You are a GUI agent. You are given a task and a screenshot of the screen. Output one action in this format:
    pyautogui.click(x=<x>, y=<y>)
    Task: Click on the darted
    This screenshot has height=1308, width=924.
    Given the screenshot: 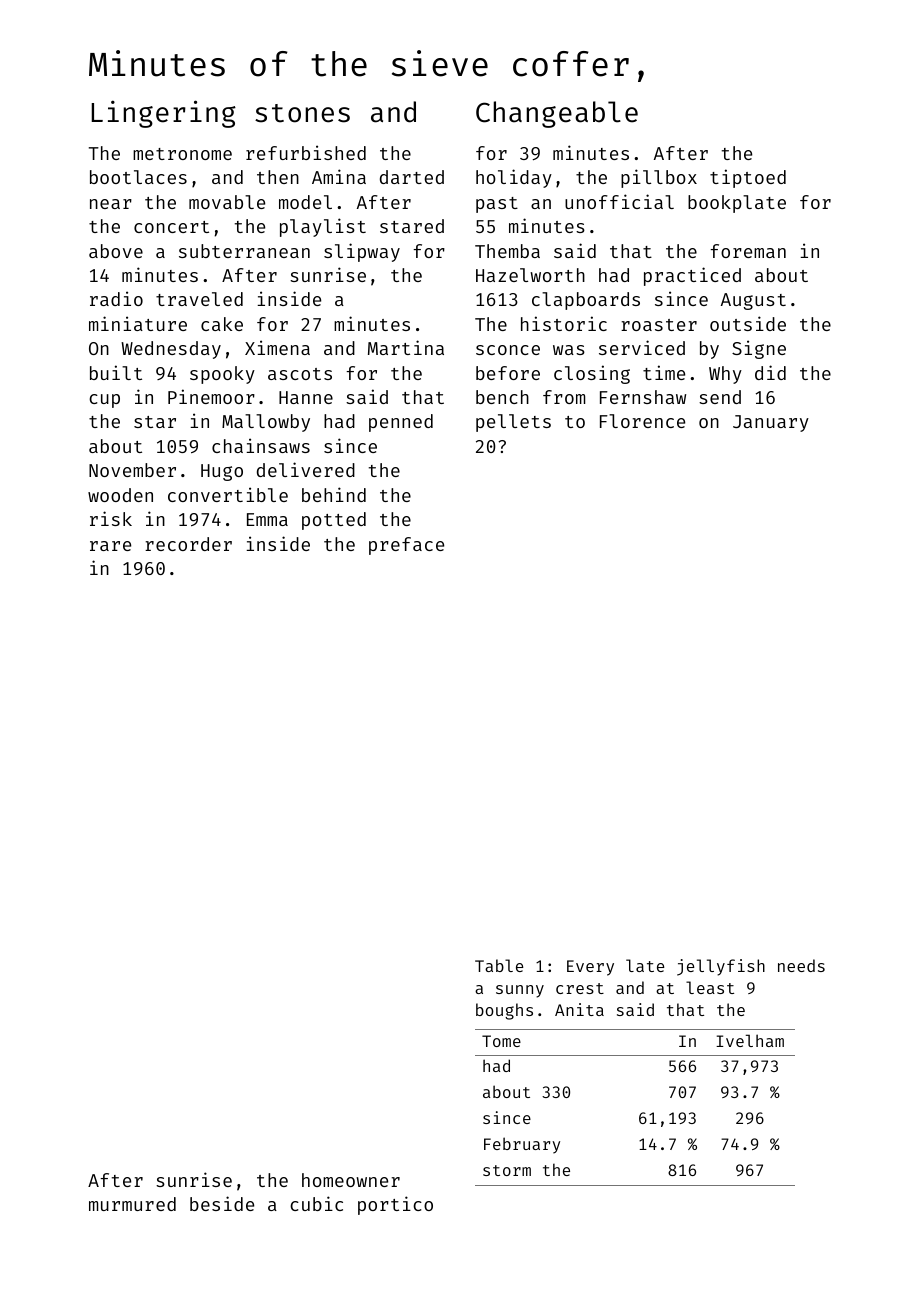 What is the action you would take?
    pyautogui.click(x=412, y=177)
